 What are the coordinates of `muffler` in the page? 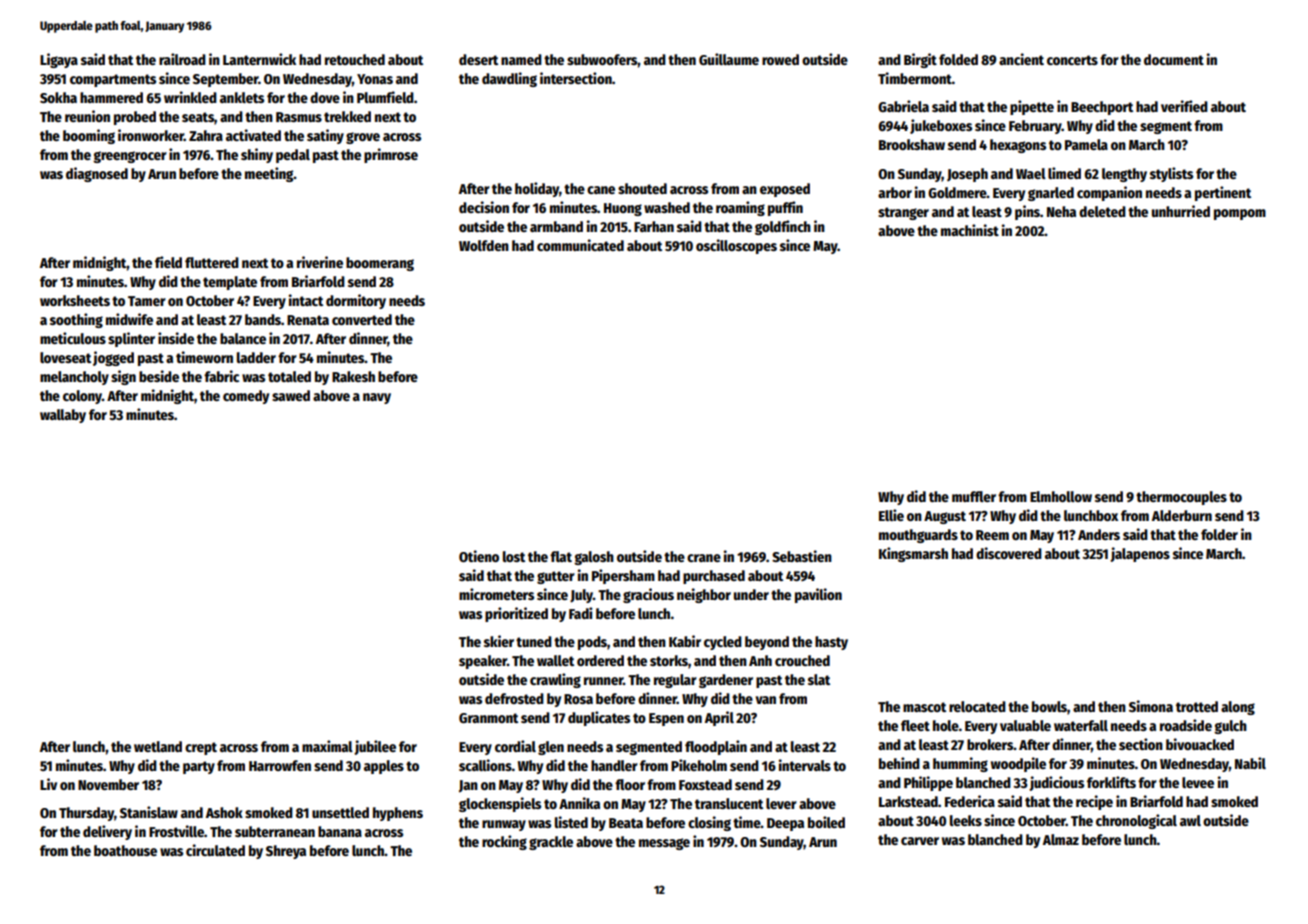 It's located at (974, 496).
